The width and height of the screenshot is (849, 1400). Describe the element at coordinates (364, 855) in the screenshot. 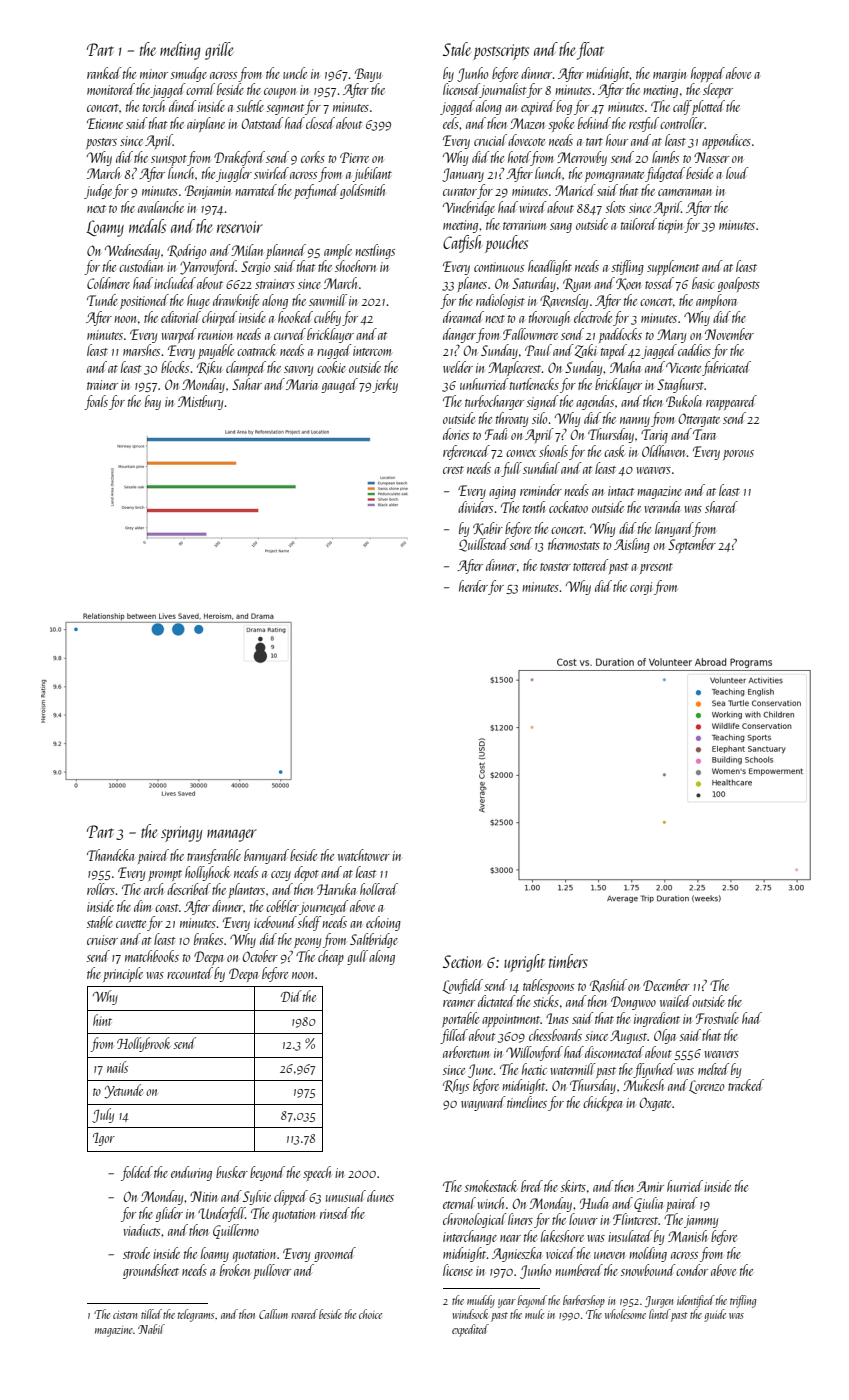

I see `watchtower` at that location.
